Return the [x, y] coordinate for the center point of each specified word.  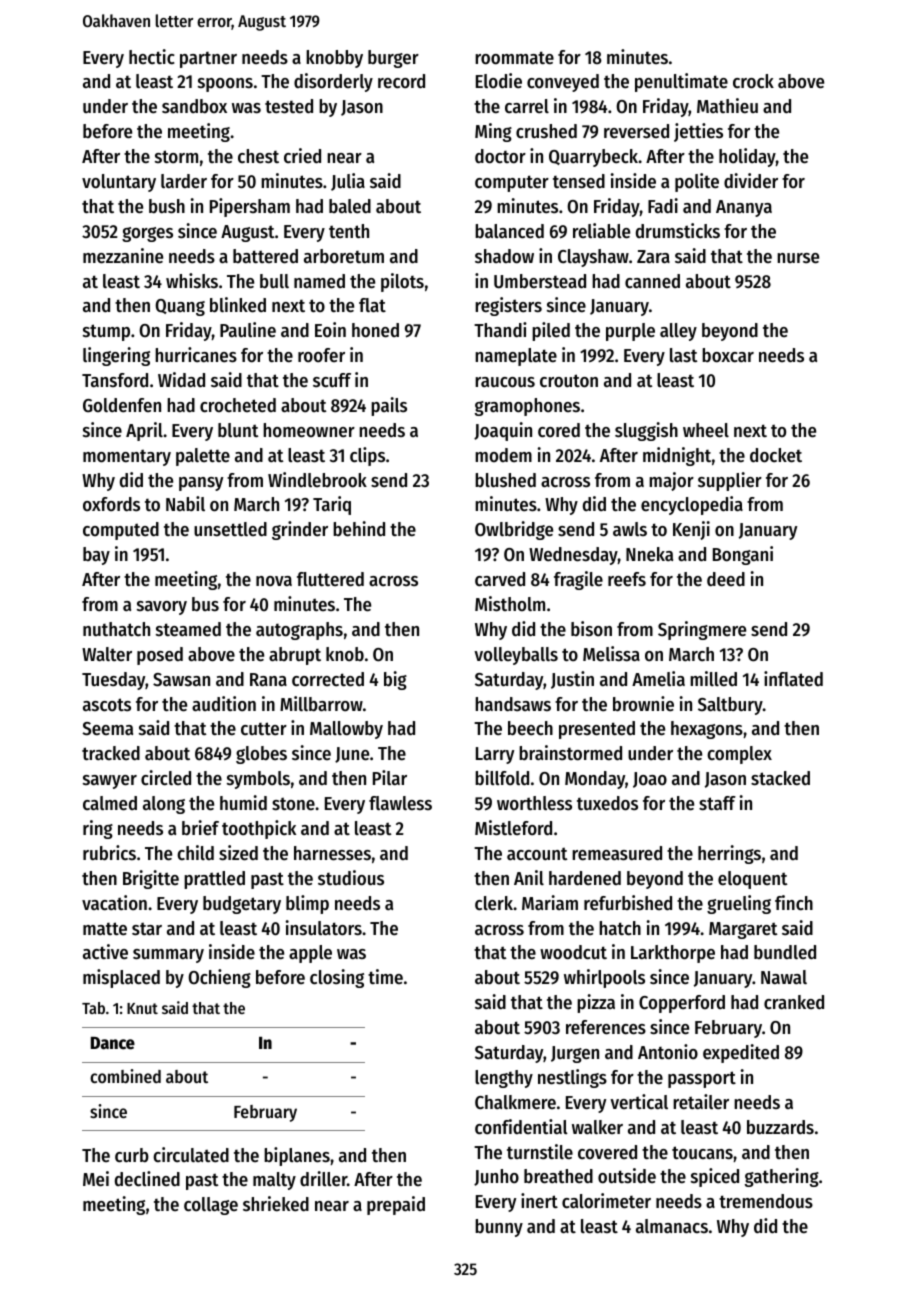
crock [753, 81]
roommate [514, 58]
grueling [739, 904]
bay [96, 556]
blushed [505, 480]
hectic [152, 57]
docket [776, 455]
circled [166, 778]
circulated [191, 1155]
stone [293, 804]
